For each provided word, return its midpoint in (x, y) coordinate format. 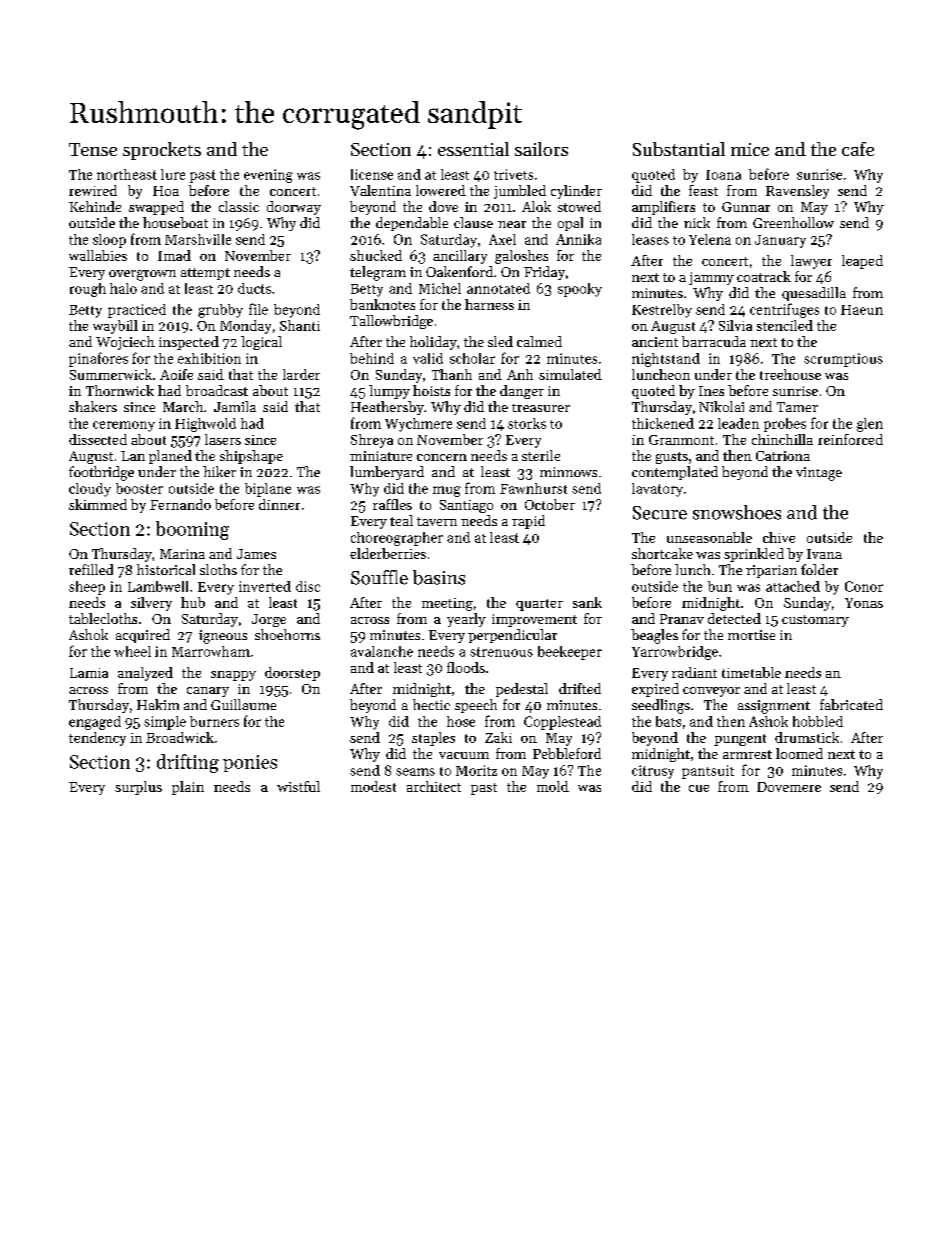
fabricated (851, 704)
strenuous (501, 652)
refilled (91, 569)
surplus (138, 788)
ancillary (460, 257)
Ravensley (797, 192)
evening (268, 176)
